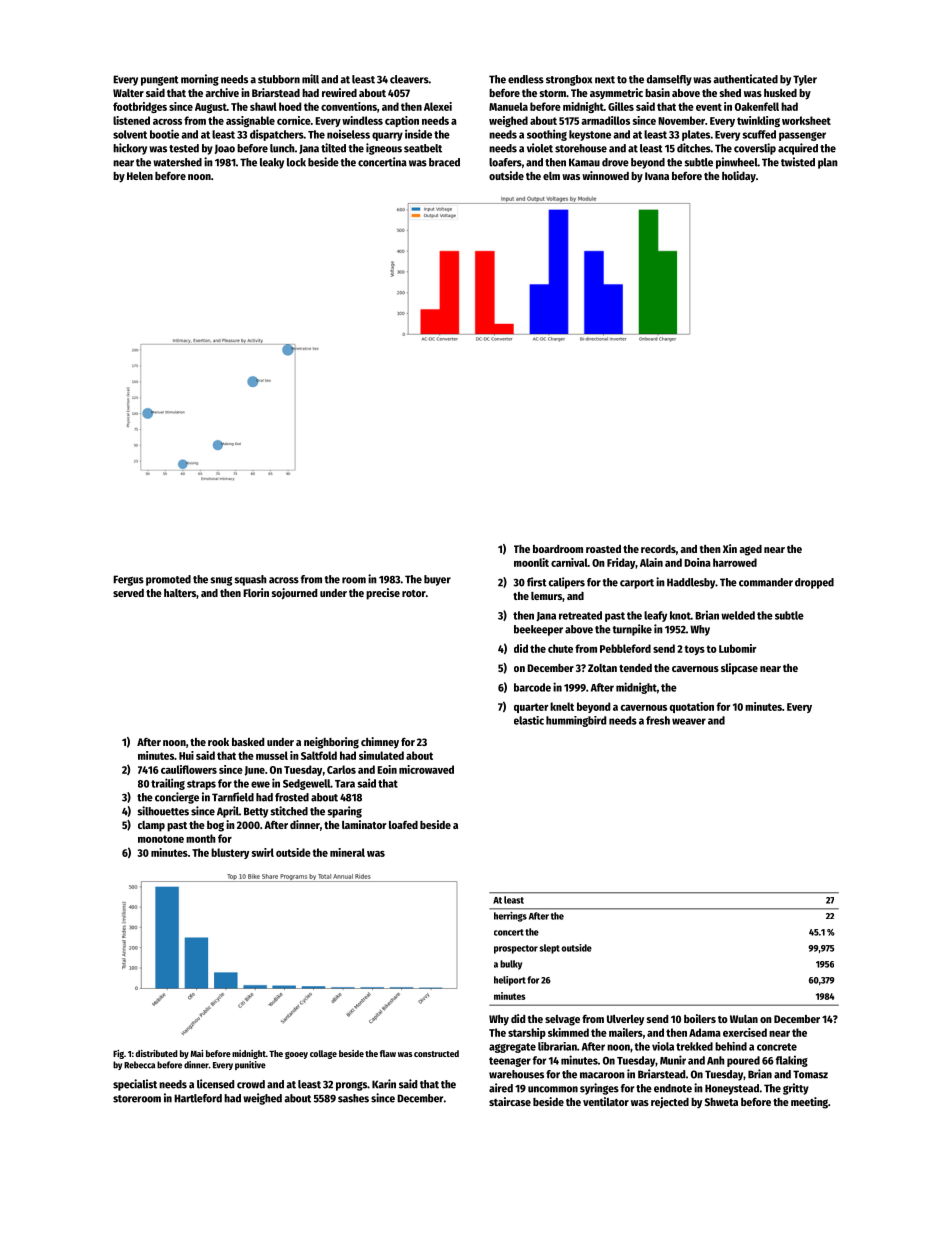 Image resolution: width=952 pixels, height=1233 pixels. I want to click on crowd, so click(251, 1084).
